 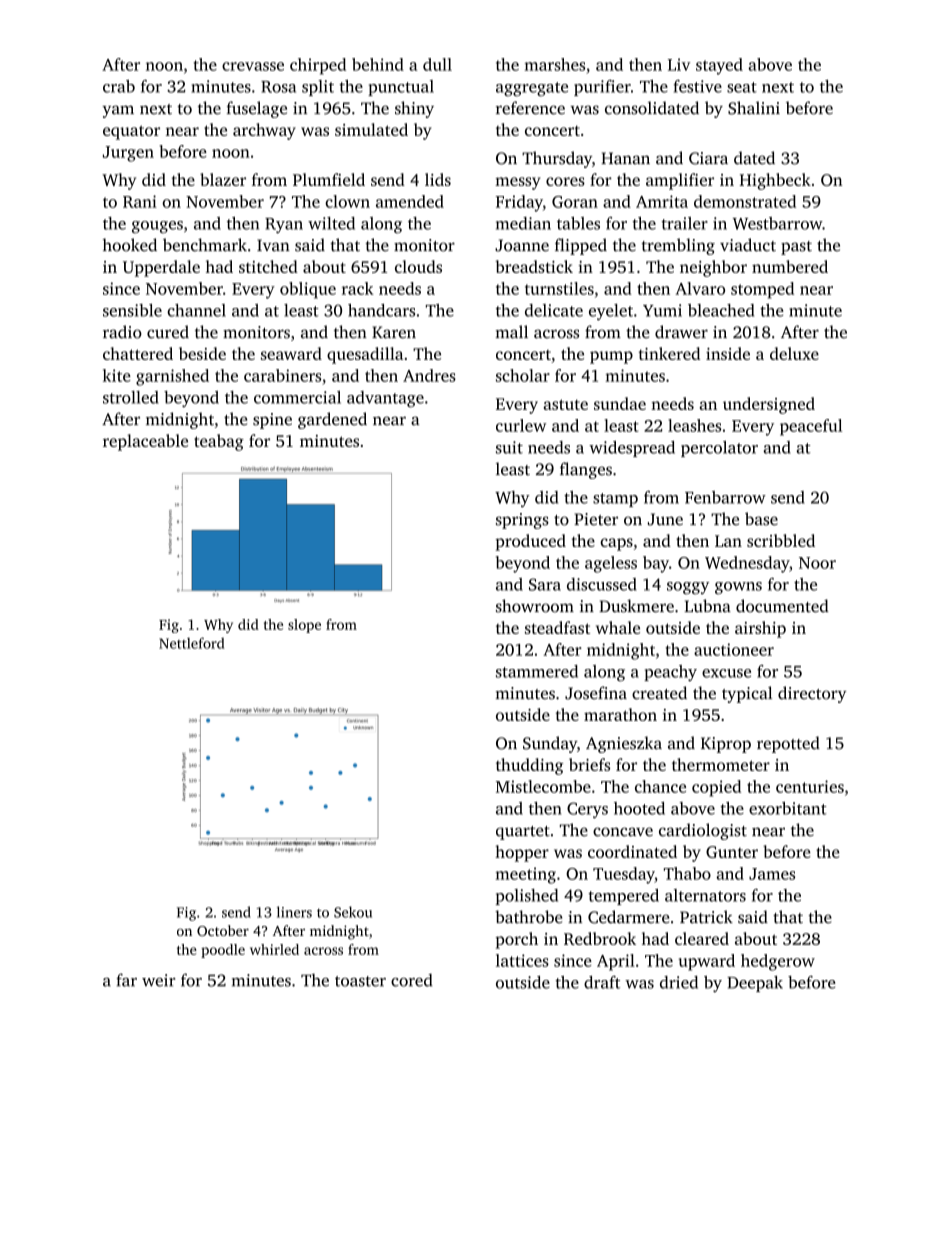 I want to click on dried, so click(x=679, y=982).
